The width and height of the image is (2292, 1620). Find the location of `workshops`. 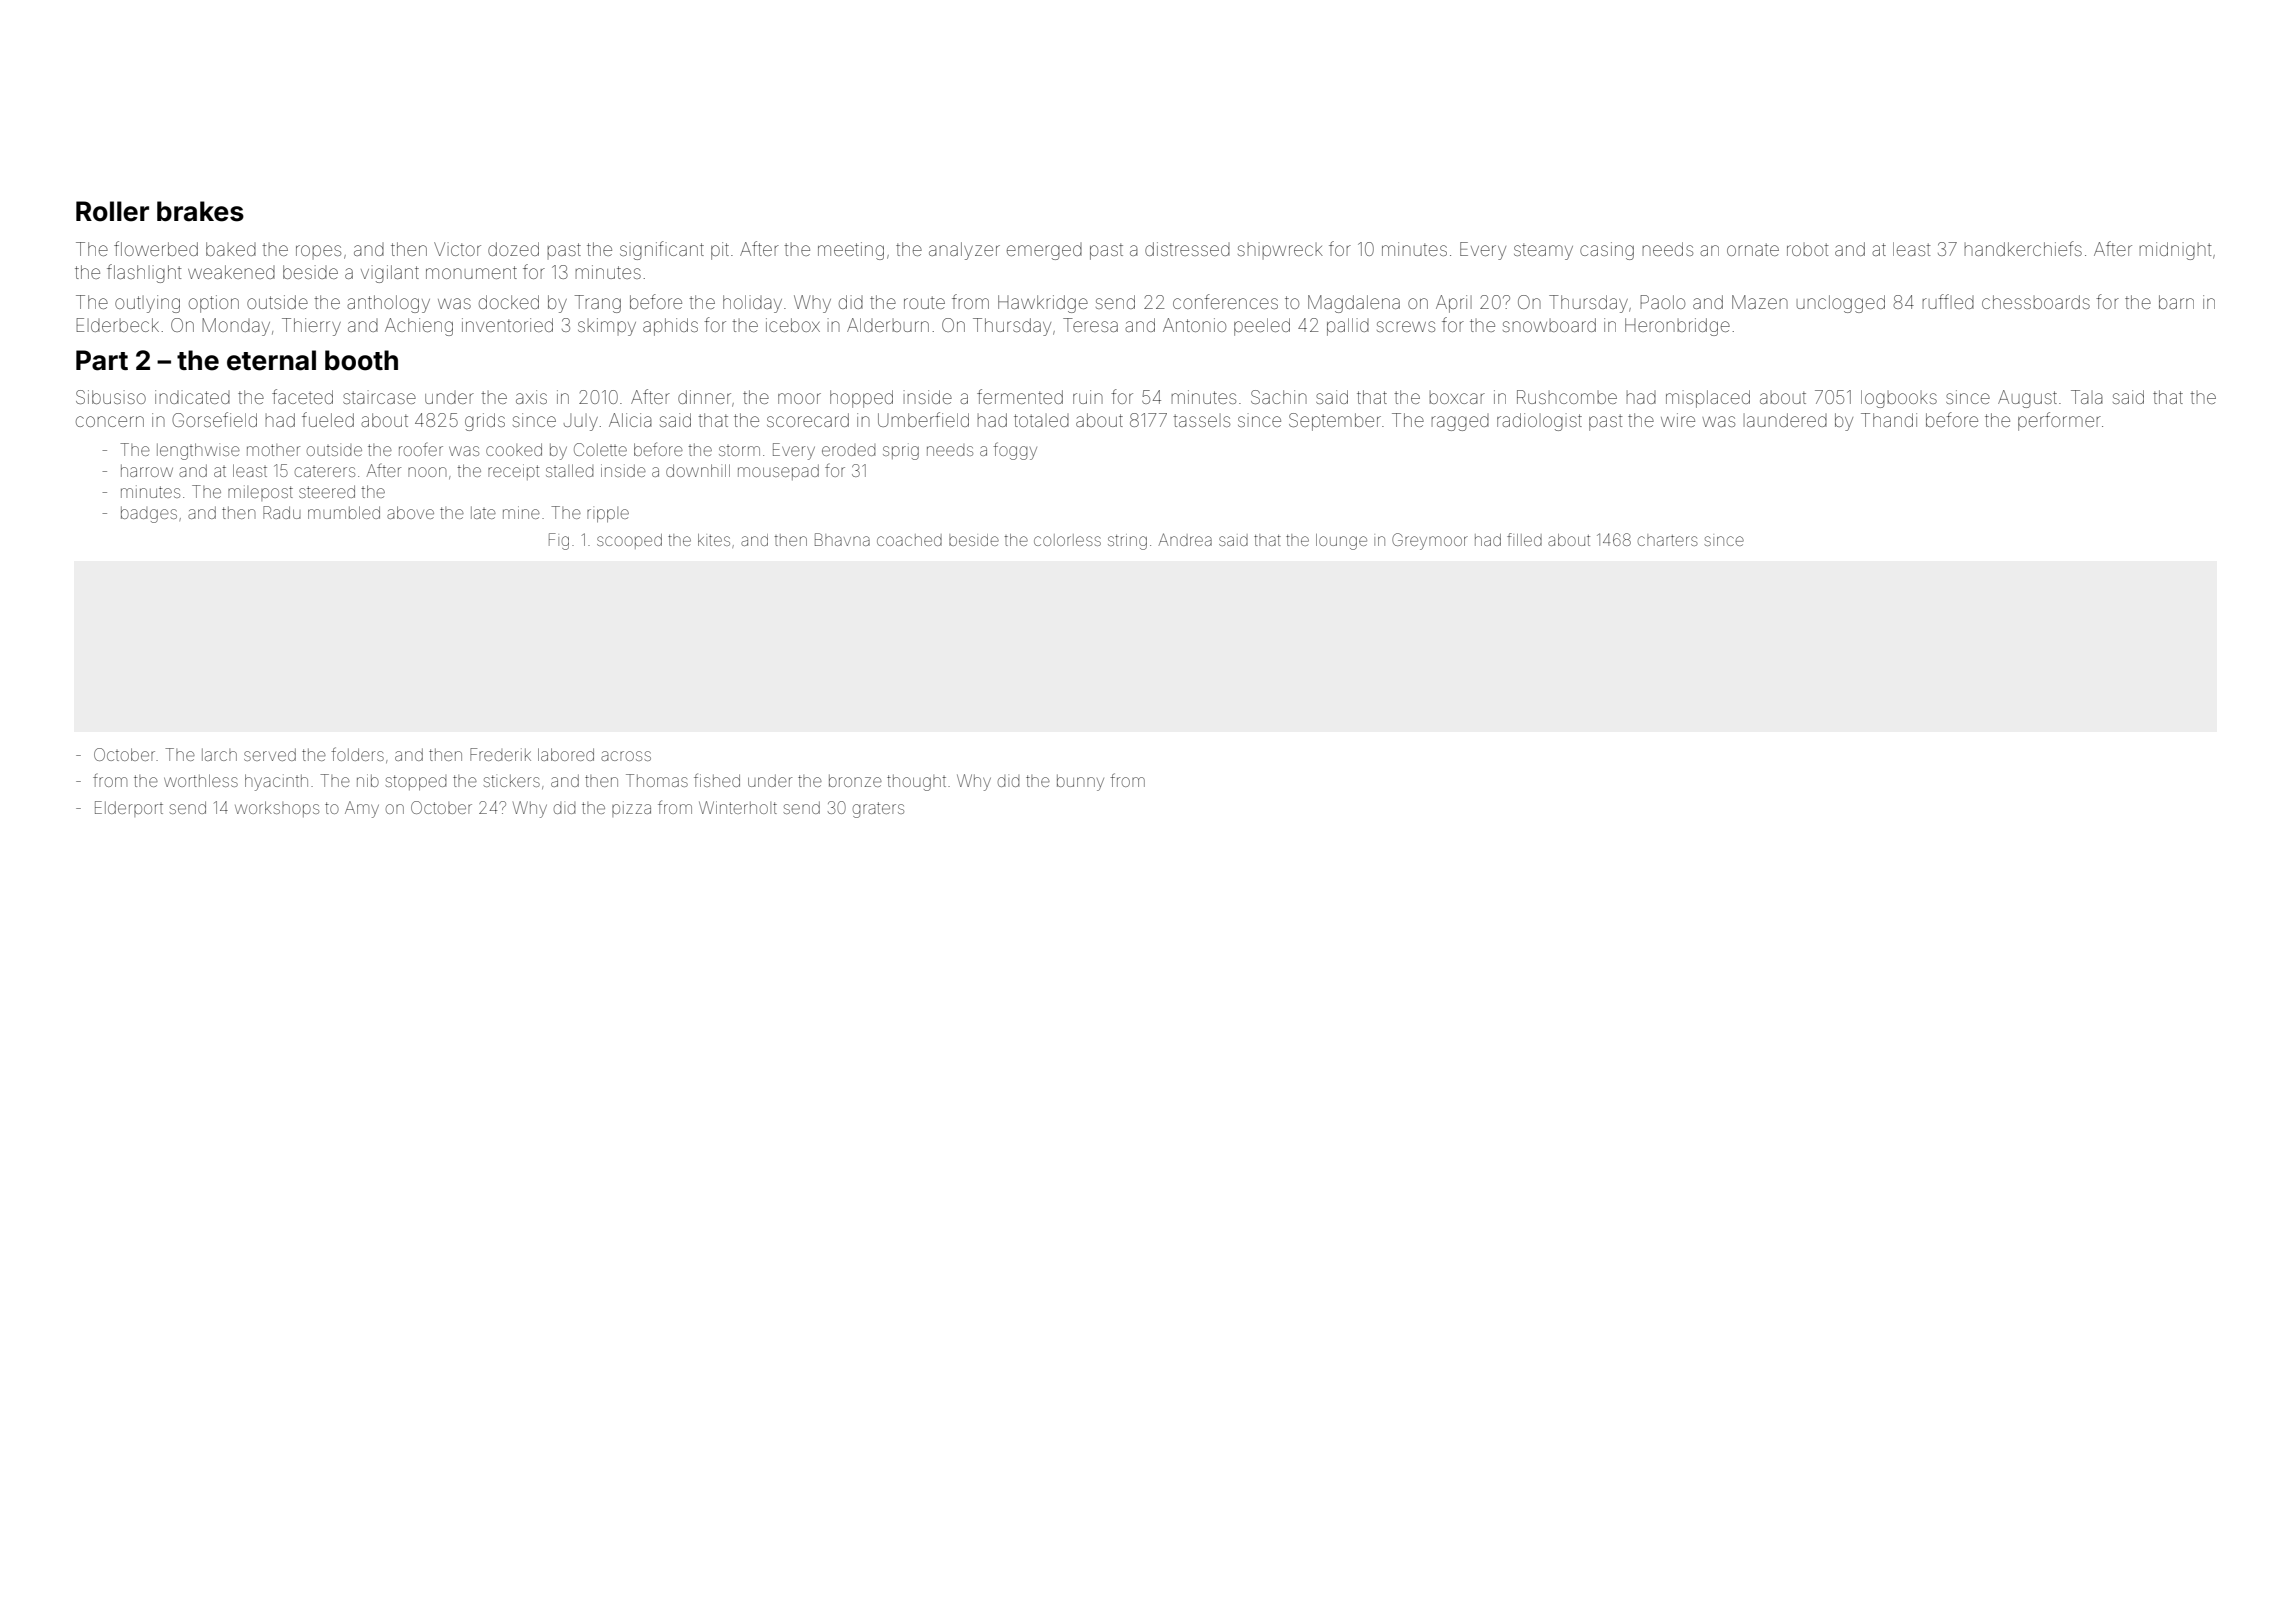

workshops is located at coordinates (277, 809).
